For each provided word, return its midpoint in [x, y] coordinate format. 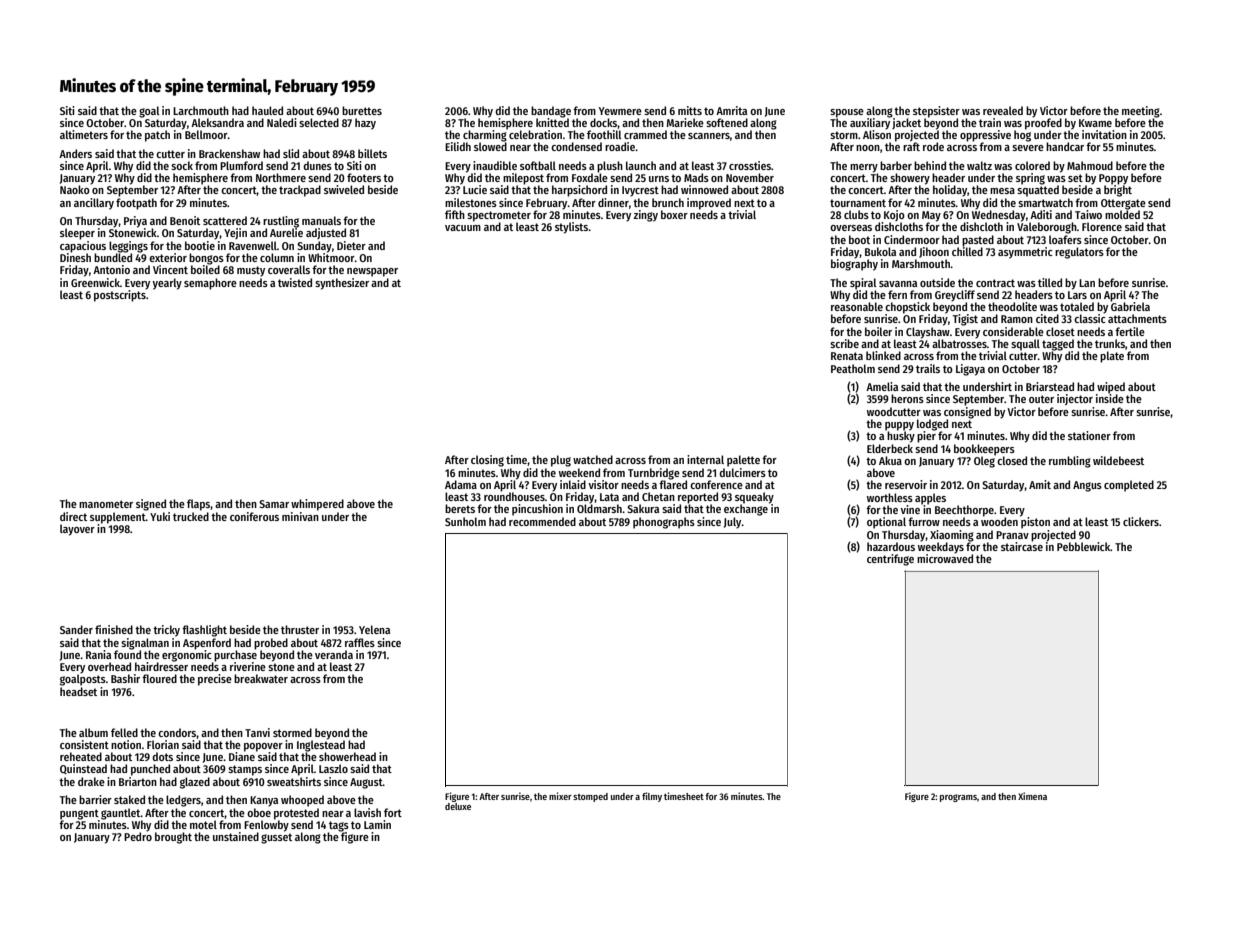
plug [561, 461]
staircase [1022, 546]
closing [487, 461]
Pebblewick [1084, 546]
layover [77, 530]
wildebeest [1118, 460]
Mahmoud [1090, 165]
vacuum [463, 228]
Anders [75, 153]
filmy [652, 797]
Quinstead [83, 769]
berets [460, 508]
